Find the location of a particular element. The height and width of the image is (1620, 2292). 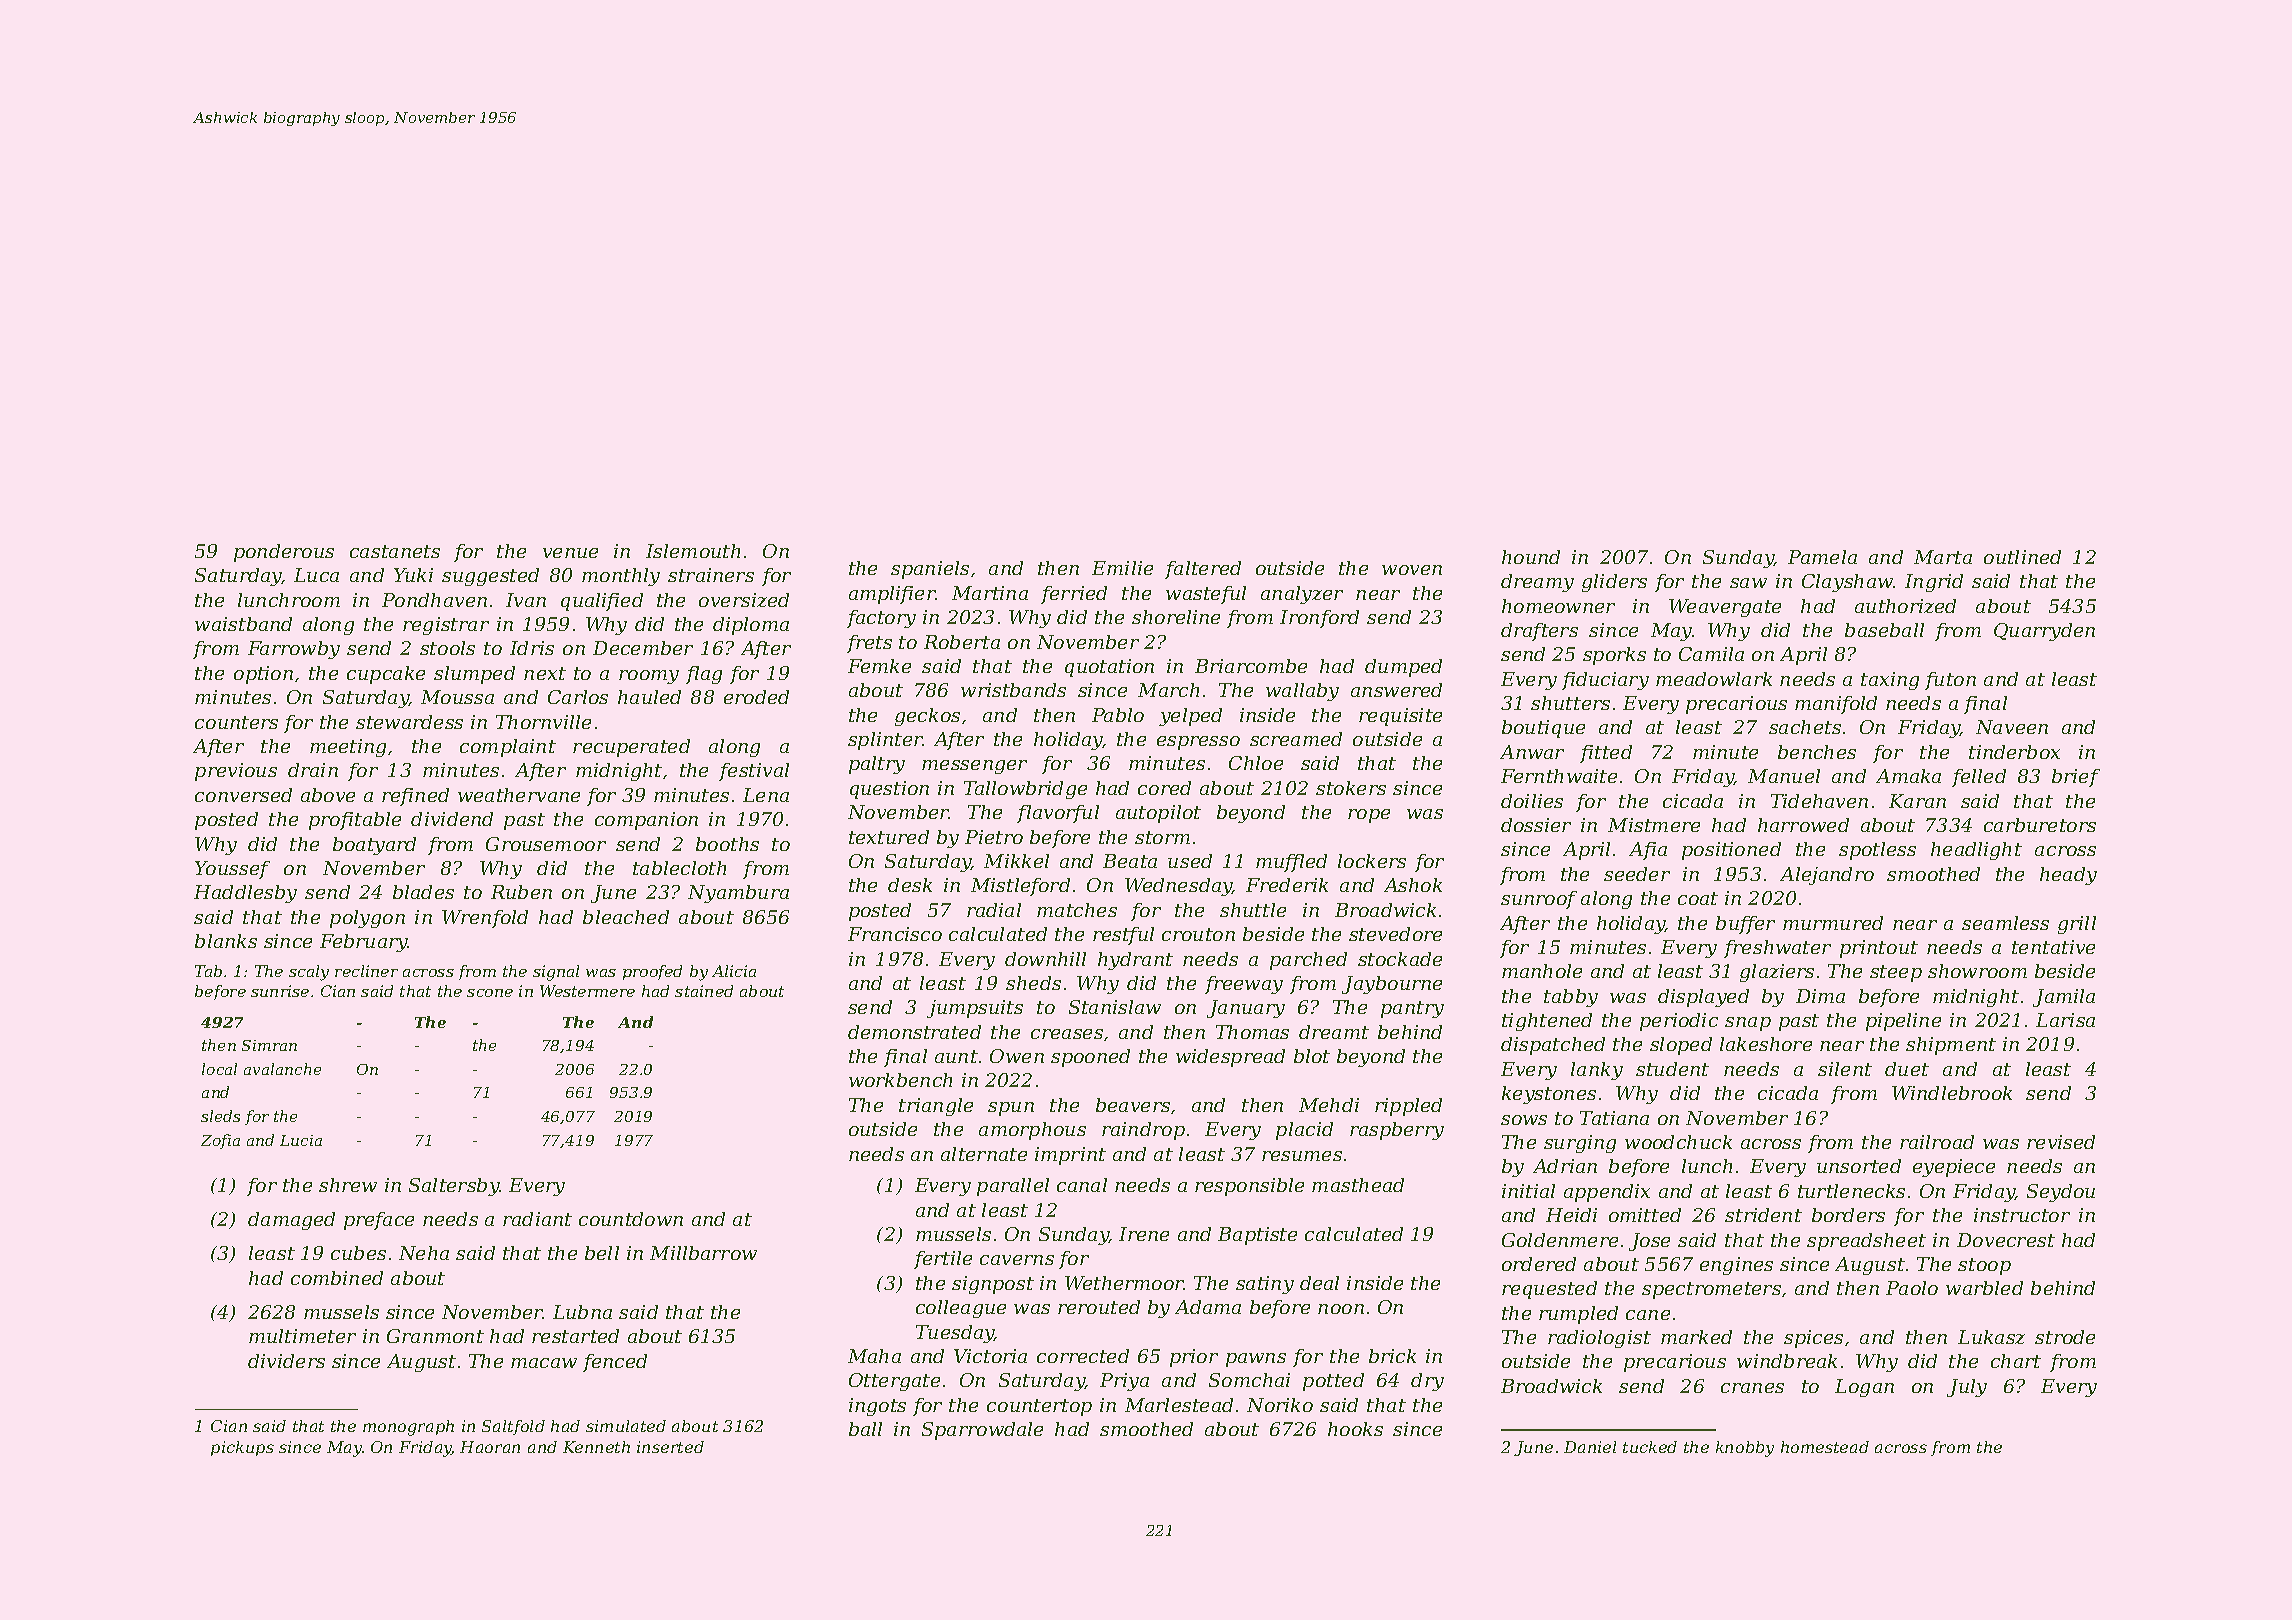

pickups is located at coordinates (242, 1448).
